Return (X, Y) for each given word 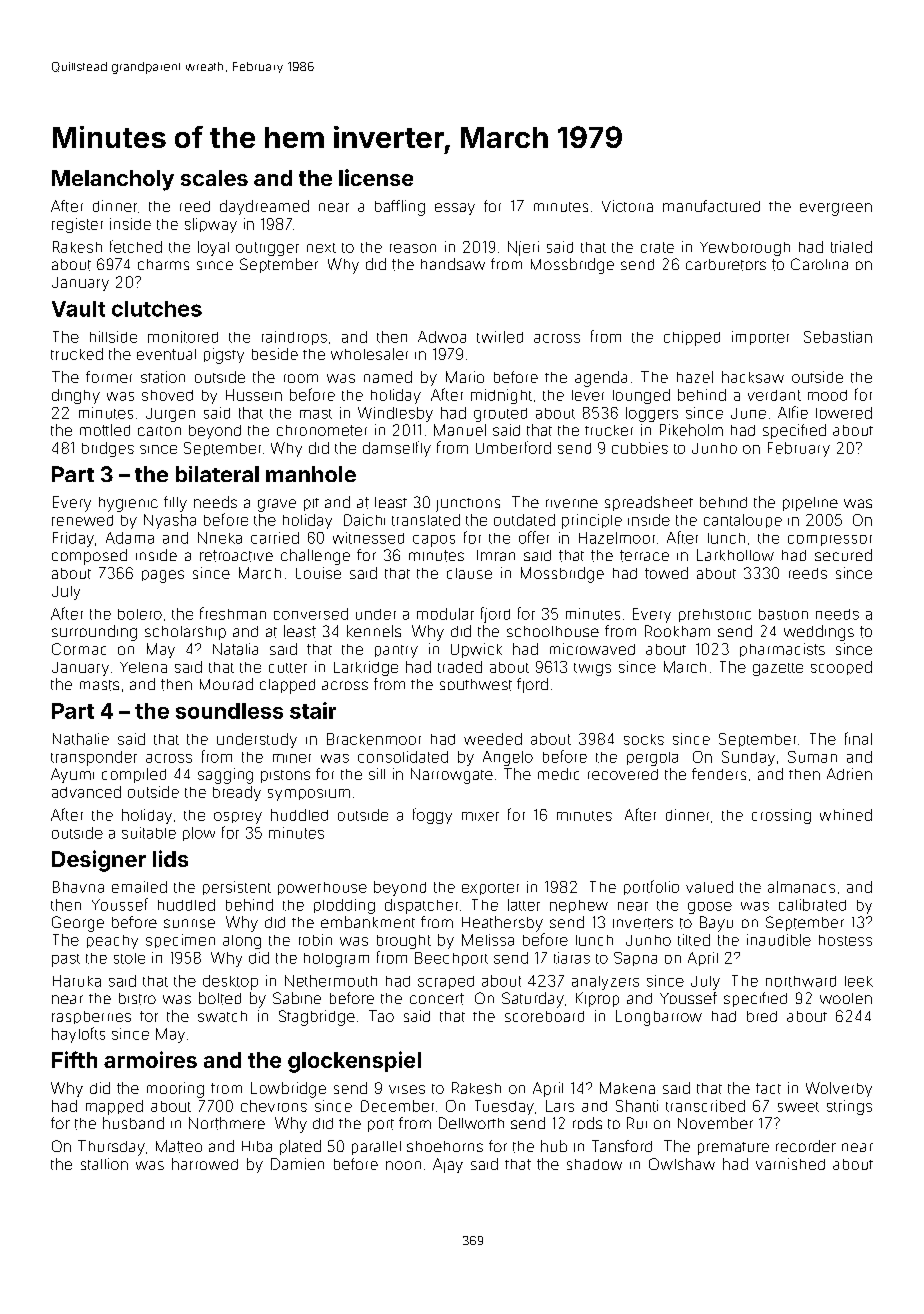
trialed (851, 247)
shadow (594, 1164)
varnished (790, 1164)
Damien (297, 1164)
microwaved (592, 649)
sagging (225, 776)
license (376, 177)
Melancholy (113, 180)
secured (843, 555)
